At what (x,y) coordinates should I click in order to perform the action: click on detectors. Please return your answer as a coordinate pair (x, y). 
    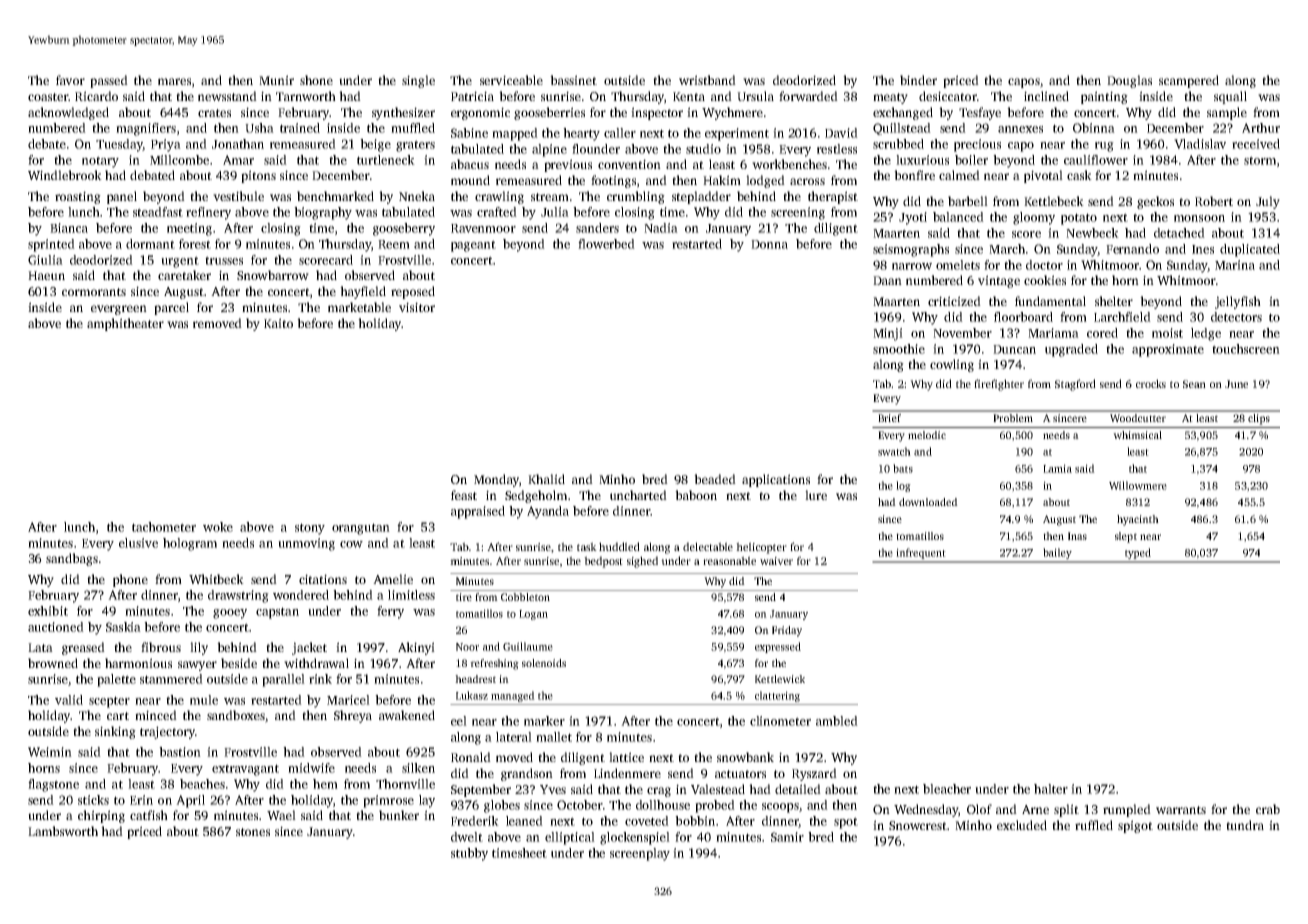
    Looking at the image, I should click on (1236, 317).
